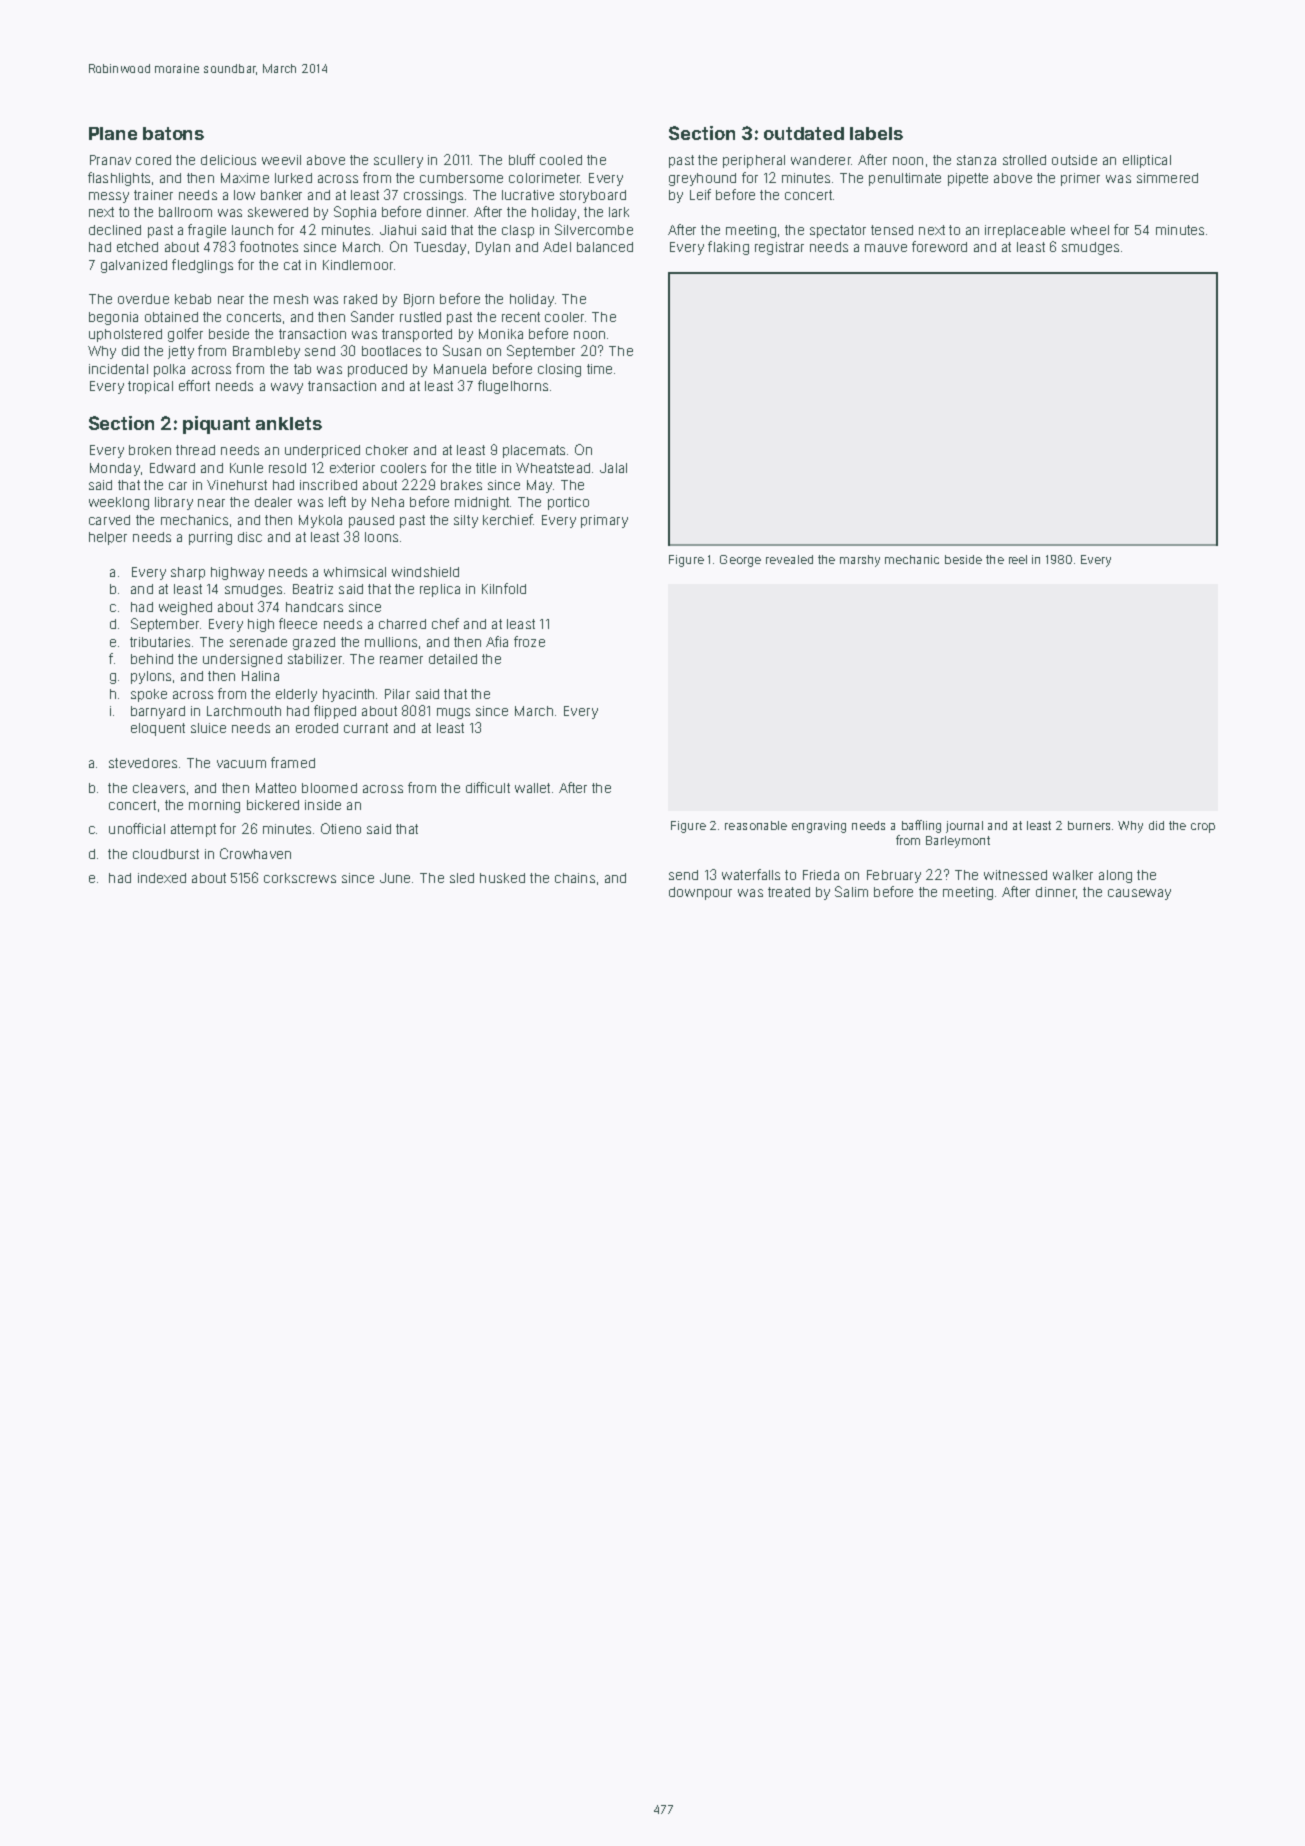 The height and width of the image is (1846, 1305). What do you see at coordinates (162, 878) in the image?
I see `indexed` at bounding box center [162, 878].
